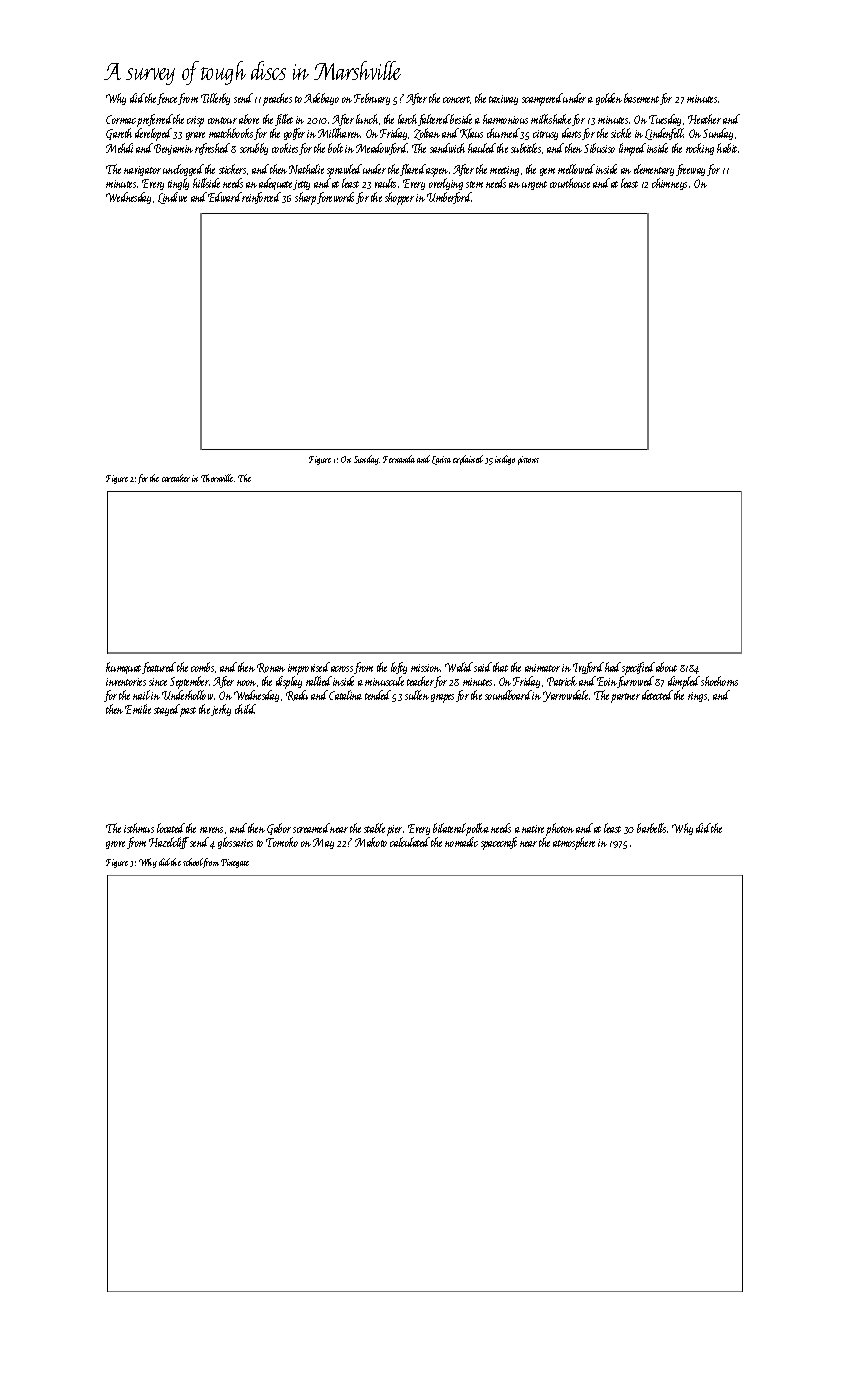 This screenshot has width=849, height=1400. What do you see at coordinates (609, 99) in the screenshot?
I see `golden` at bounding box center [609, 99].
